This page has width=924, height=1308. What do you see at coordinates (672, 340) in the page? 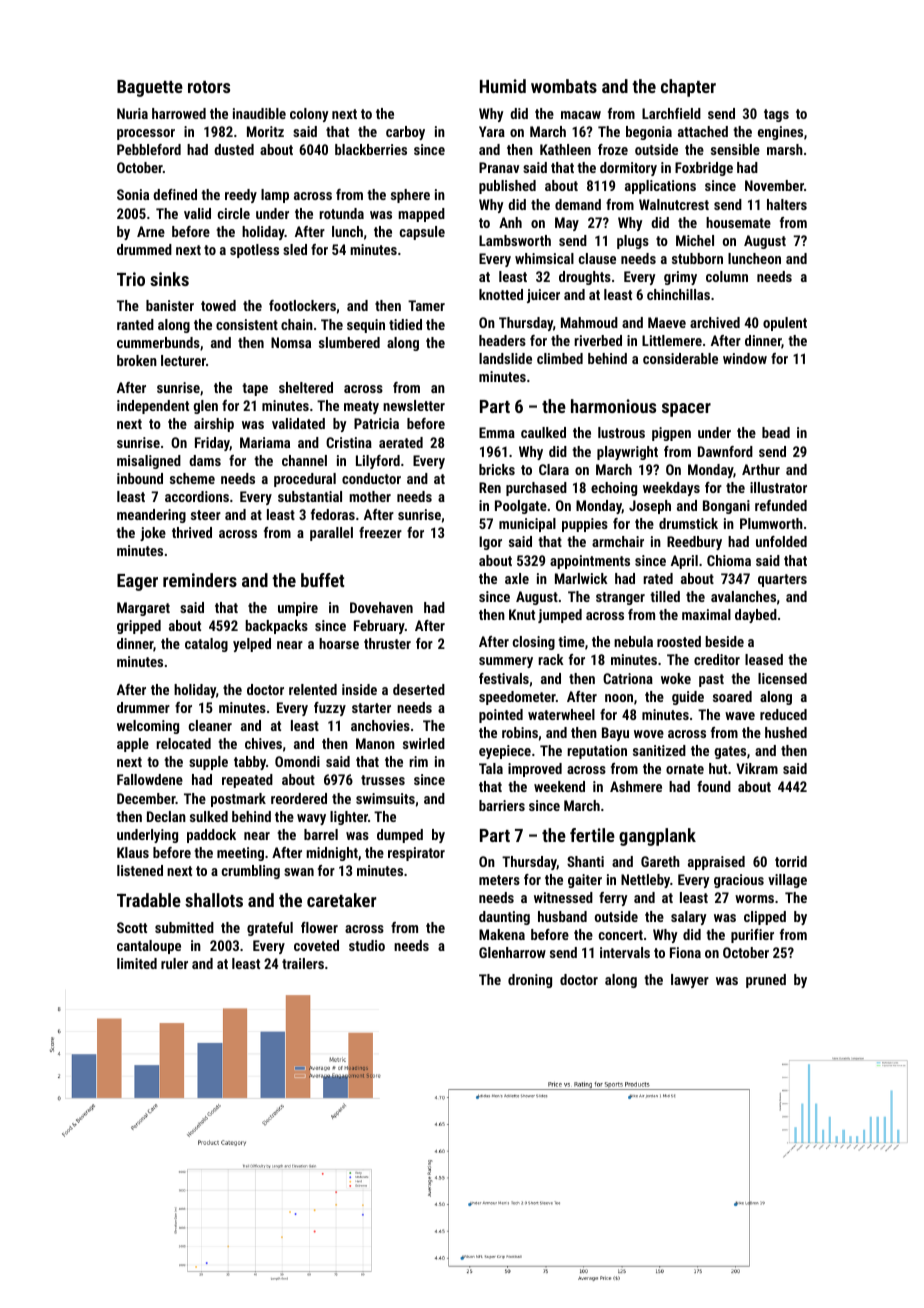
I see `Littlemere` at bounding box center [672, 340].
